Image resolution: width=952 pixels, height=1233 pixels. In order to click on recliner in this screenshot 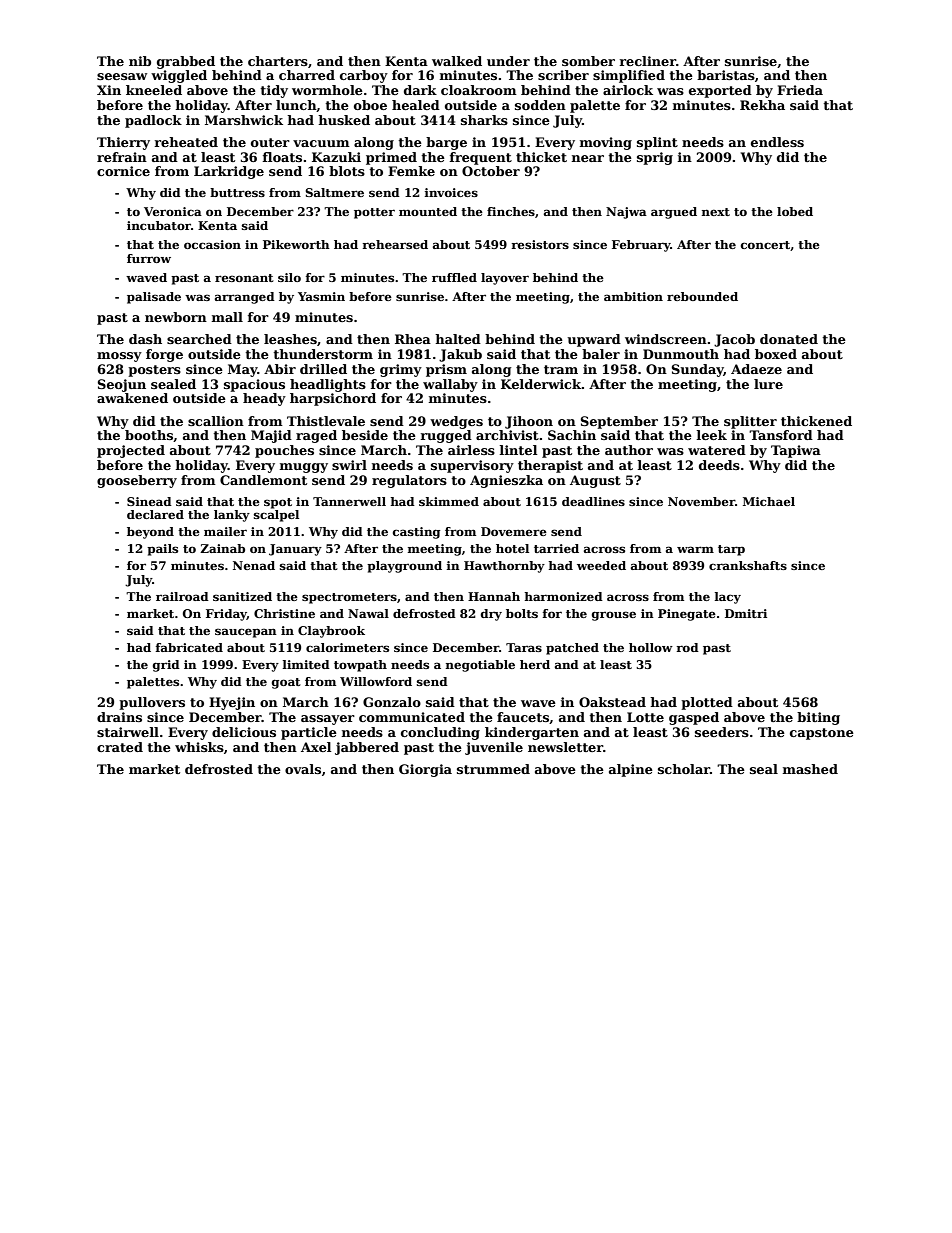, I will do `click(648, 61)`.
